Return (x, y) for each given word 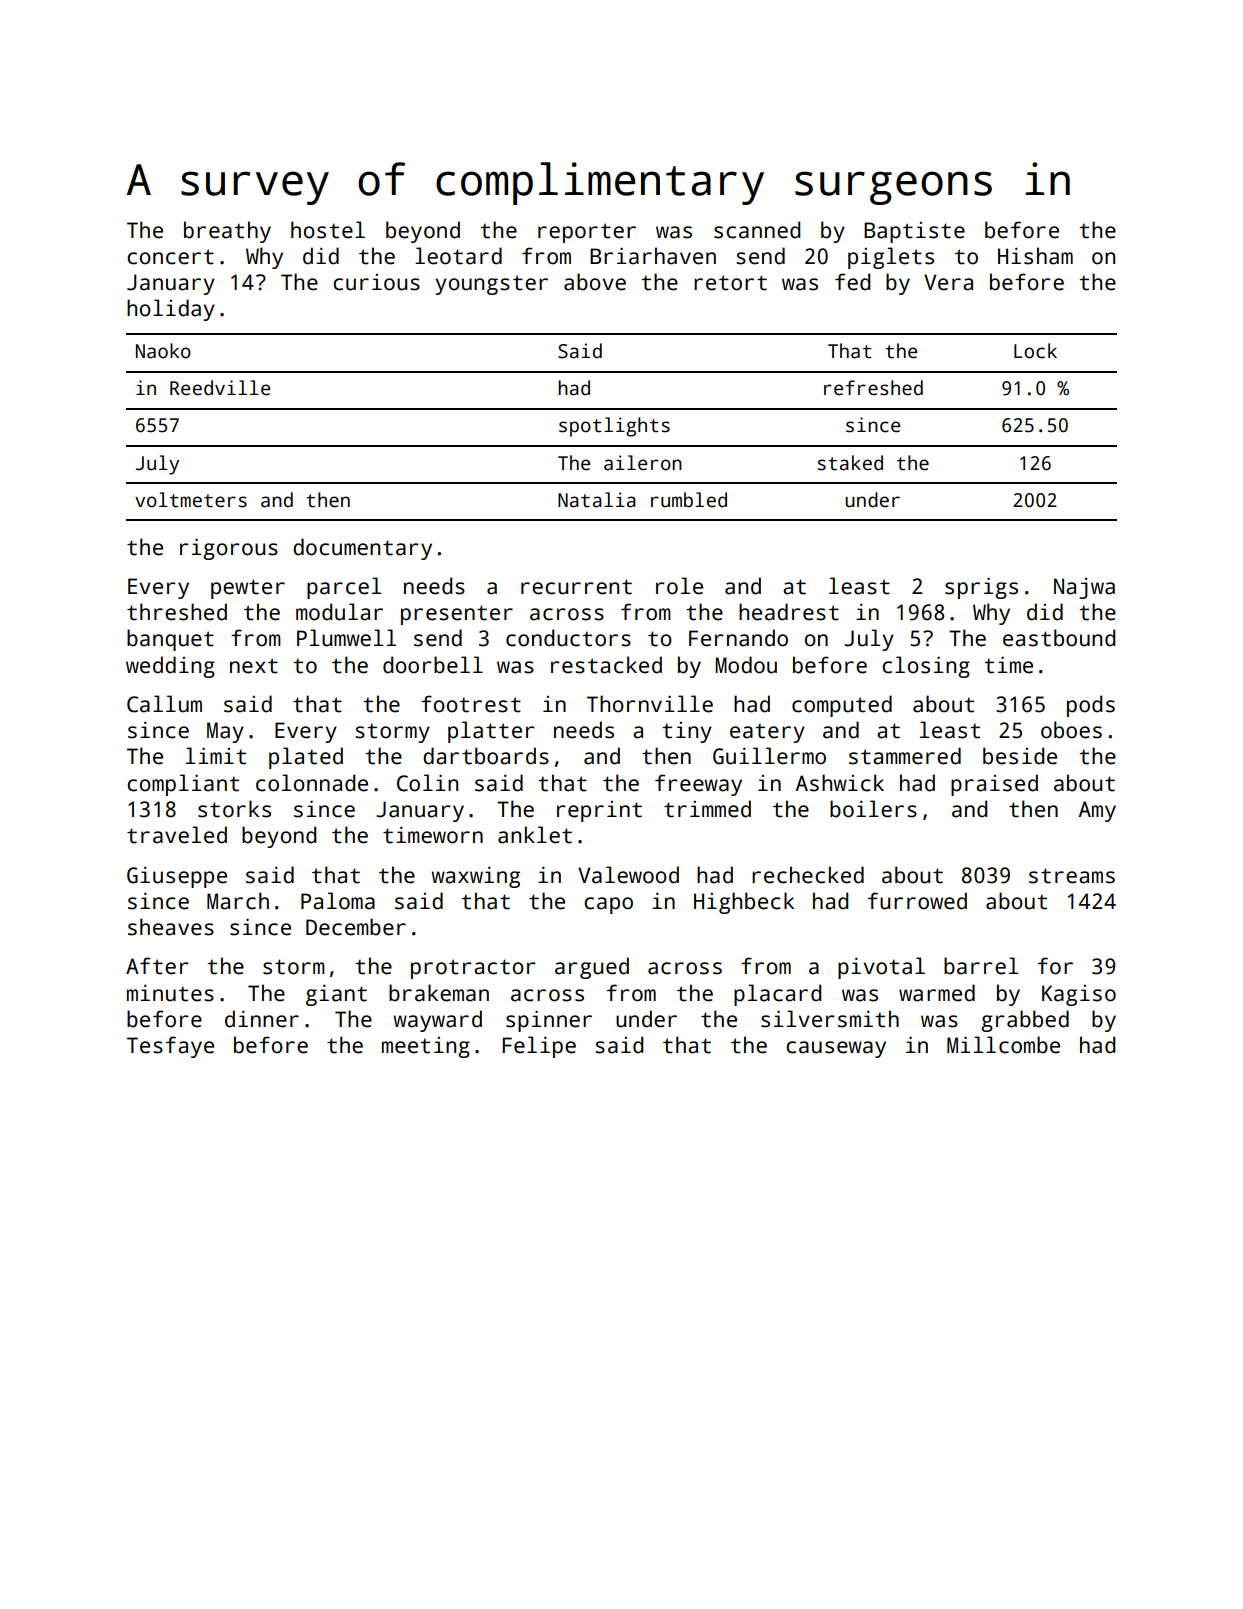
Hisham (1035, 256)
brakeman (439, 993)
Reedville (220, 388)
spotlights (614, 427)
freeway (698, 785)
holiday (171, 310)
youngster (491, 285)
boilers (873, 809)
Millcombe (1003, 1045)
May (225, 732)
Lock (1035, 351)
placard (777, 995)
